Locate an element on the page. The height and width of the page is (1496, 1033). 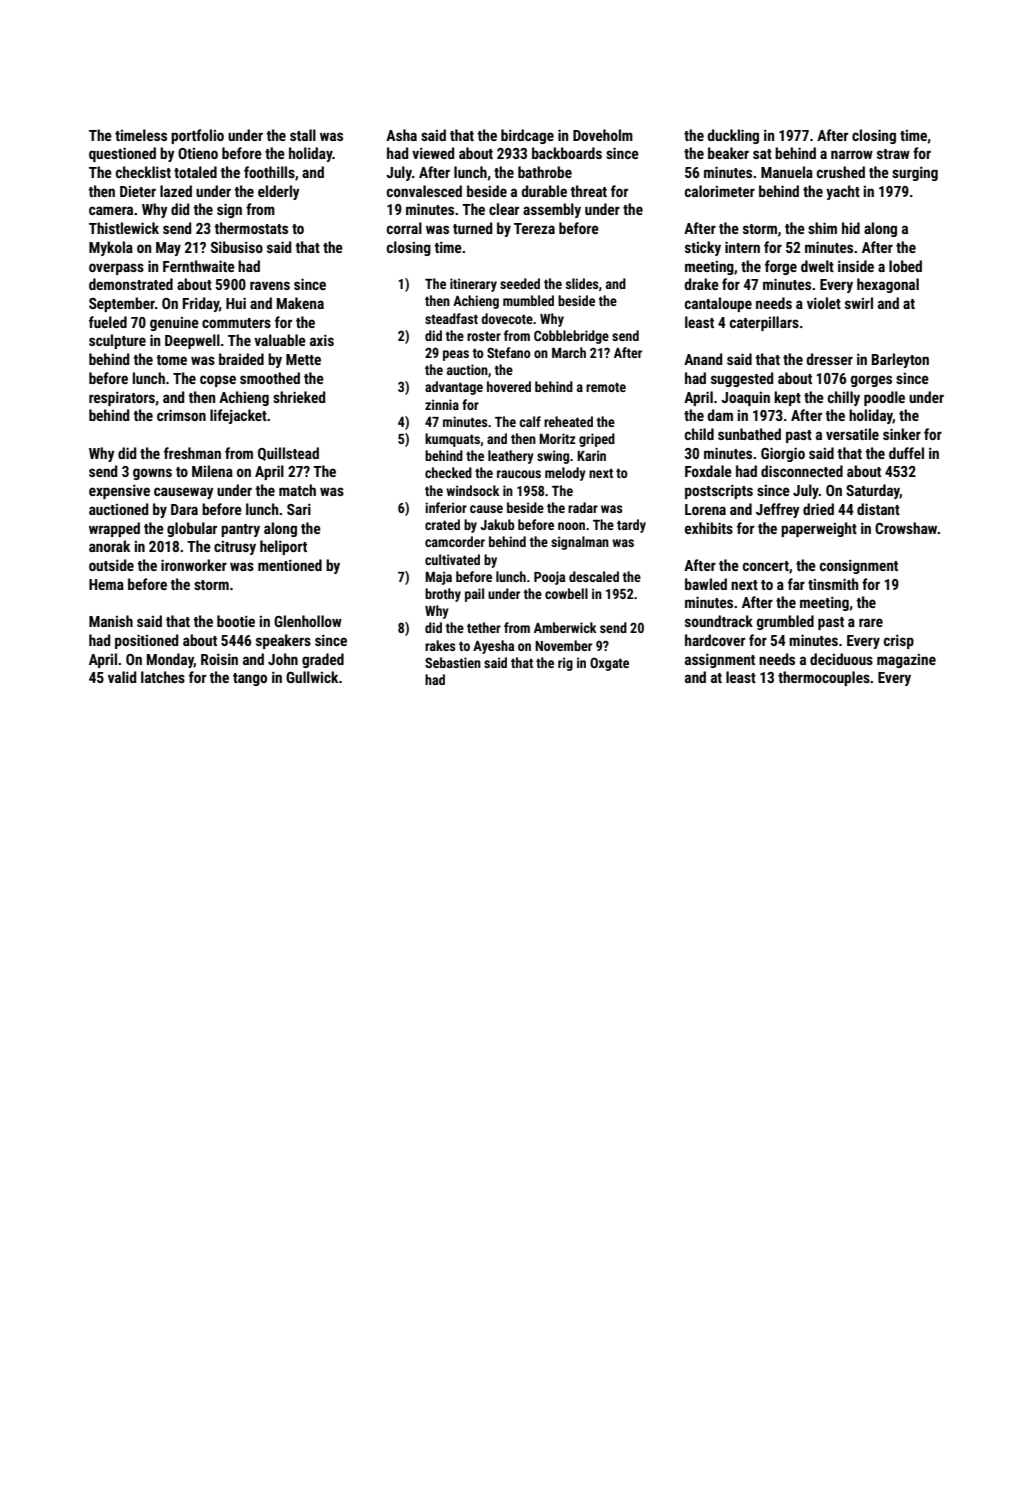
Pooja is located at coordinates (549, 578).
